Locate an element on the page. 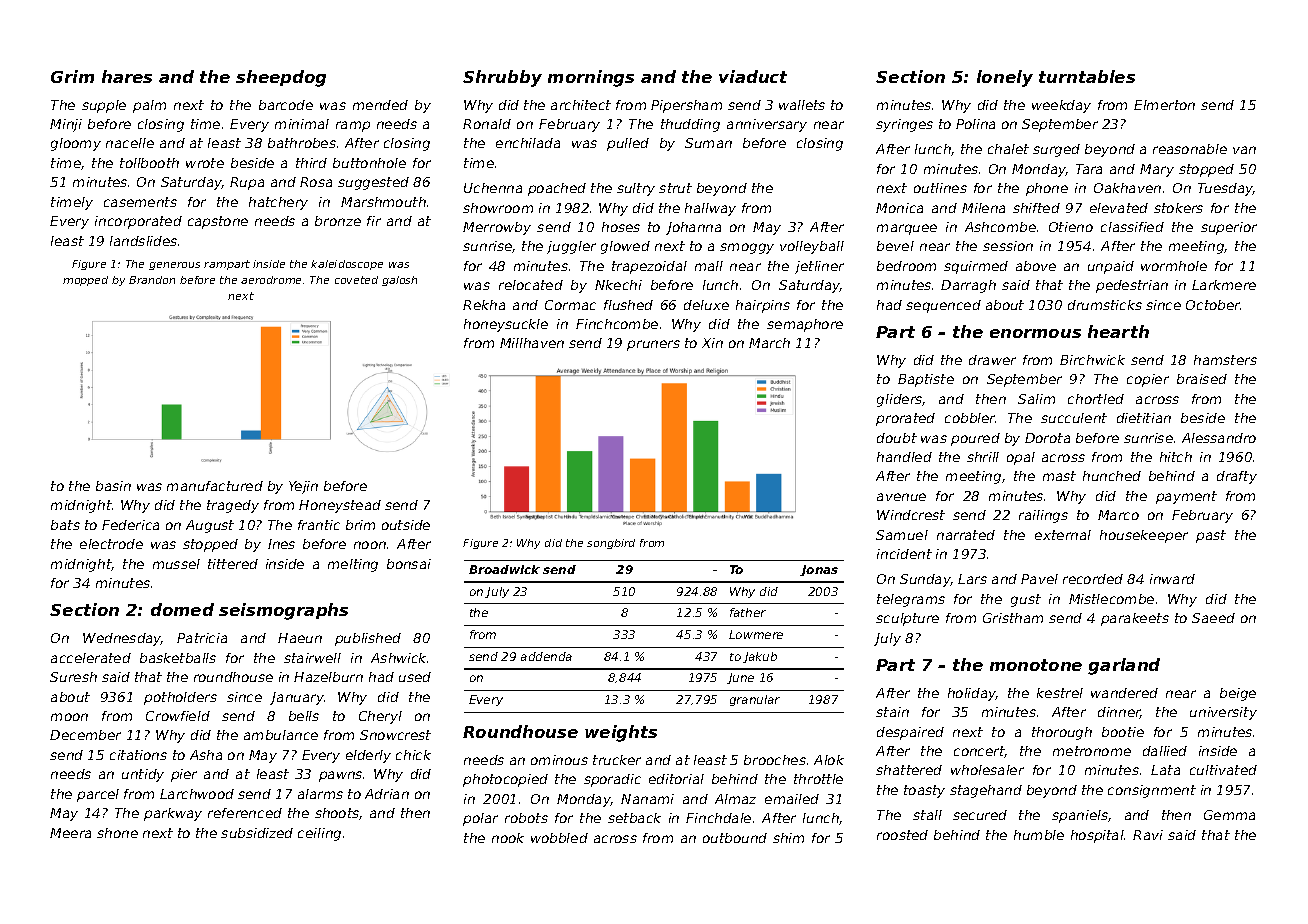 This document has width=1308, height=924. Millhaven is located at coordinates (532, 343).
